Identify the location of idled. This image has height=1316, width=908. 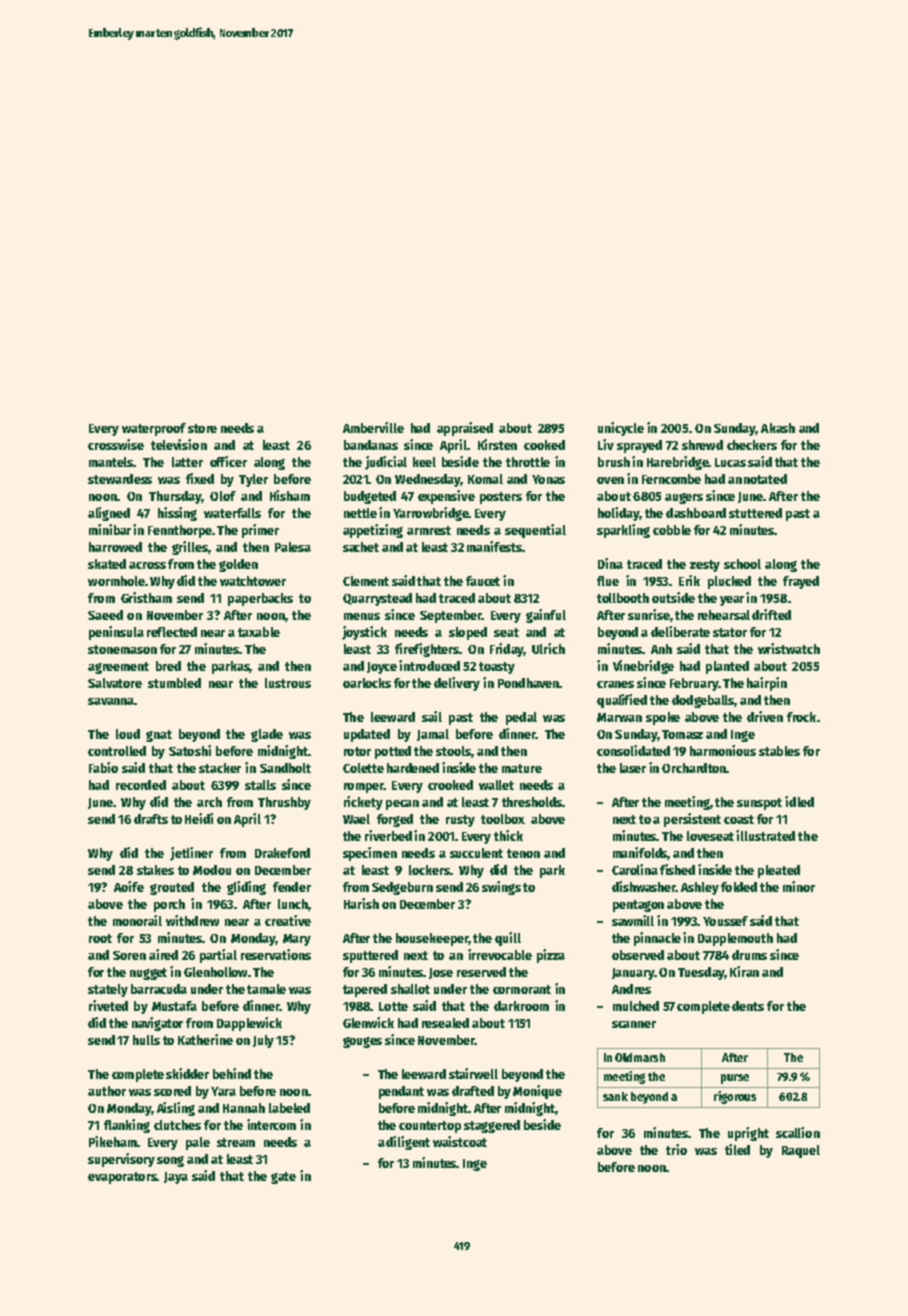
(799, 801).
